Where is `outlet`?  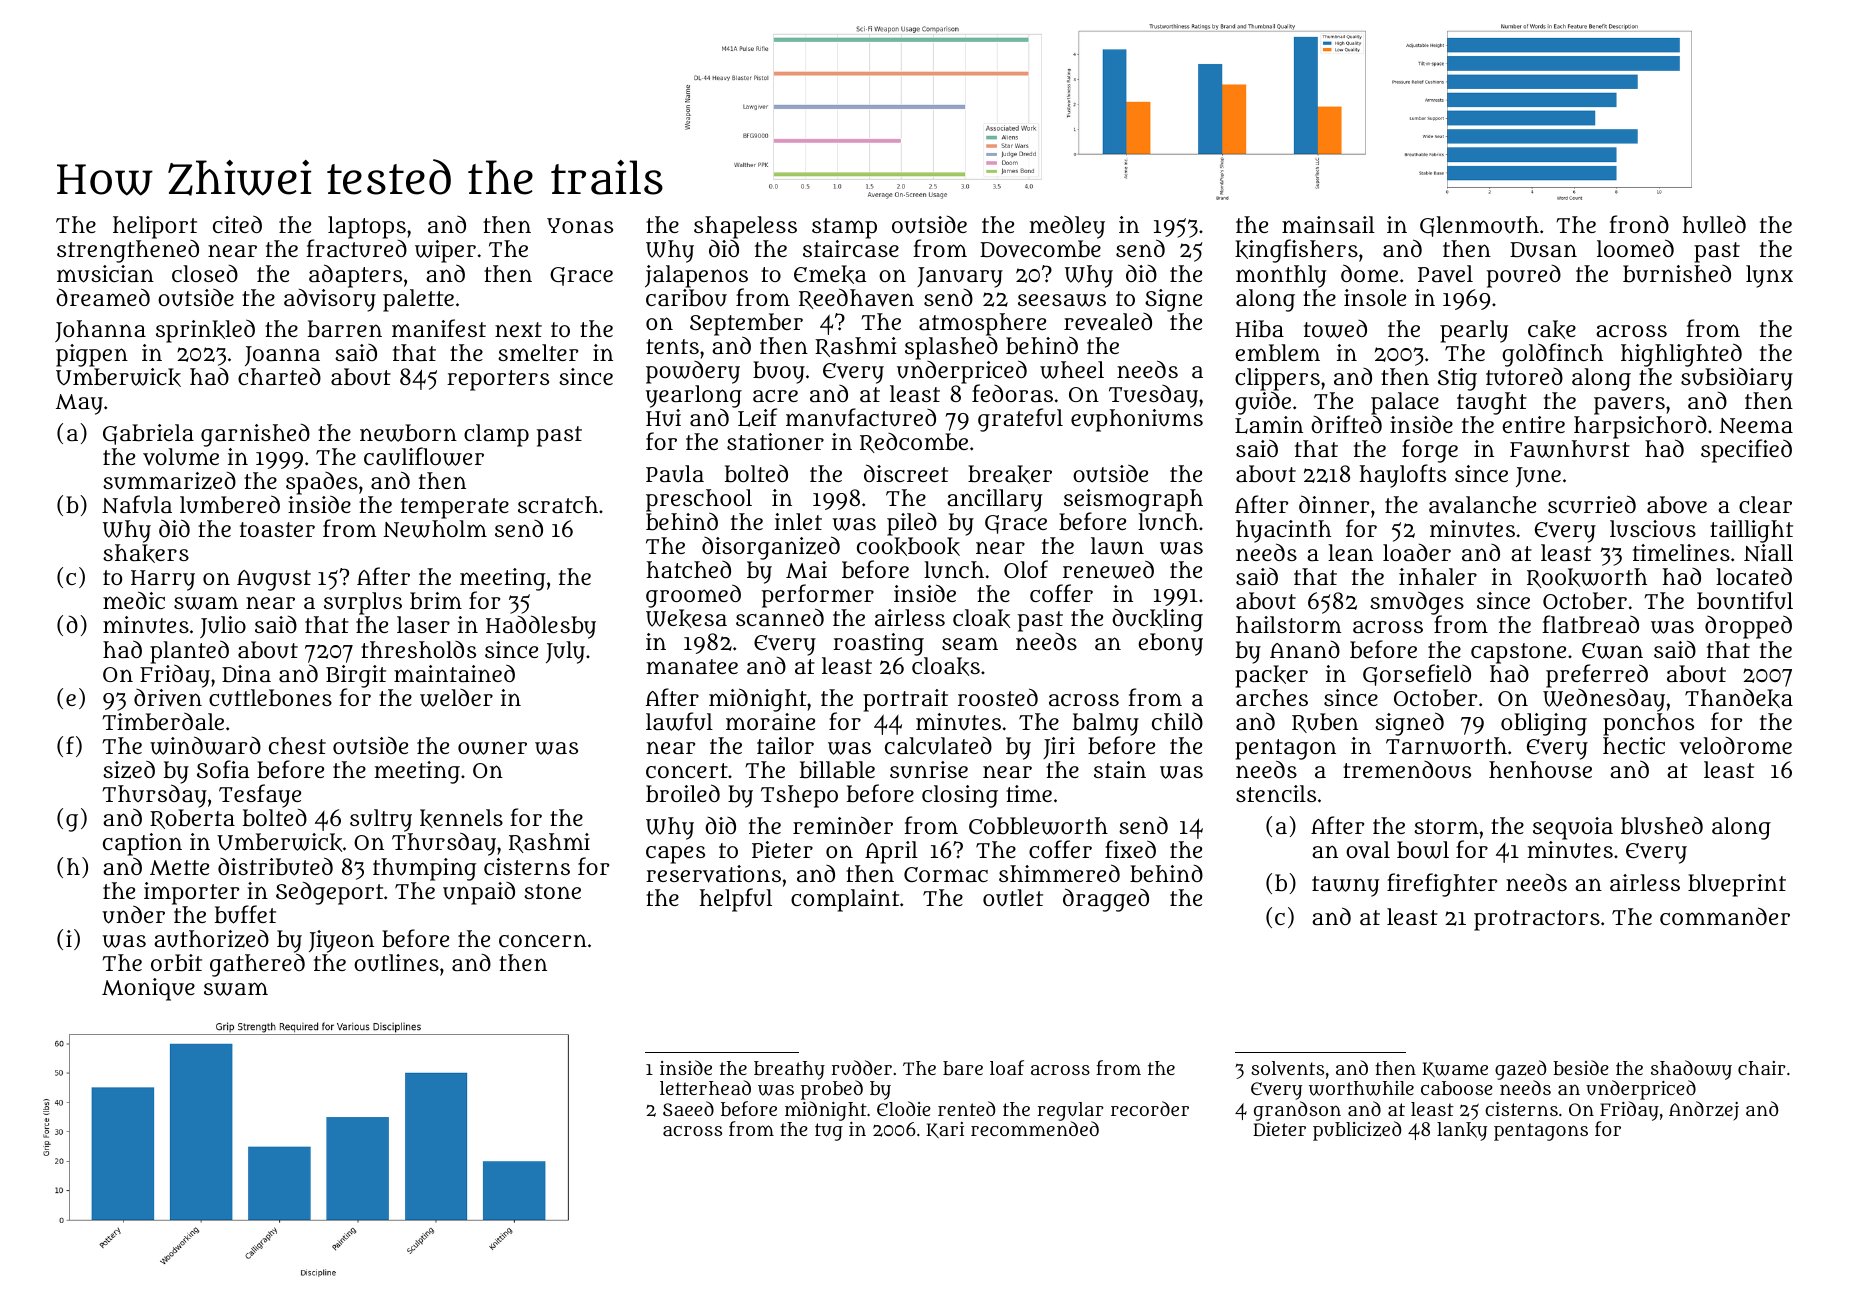
outlet is located at coordinates (1013, 897).
